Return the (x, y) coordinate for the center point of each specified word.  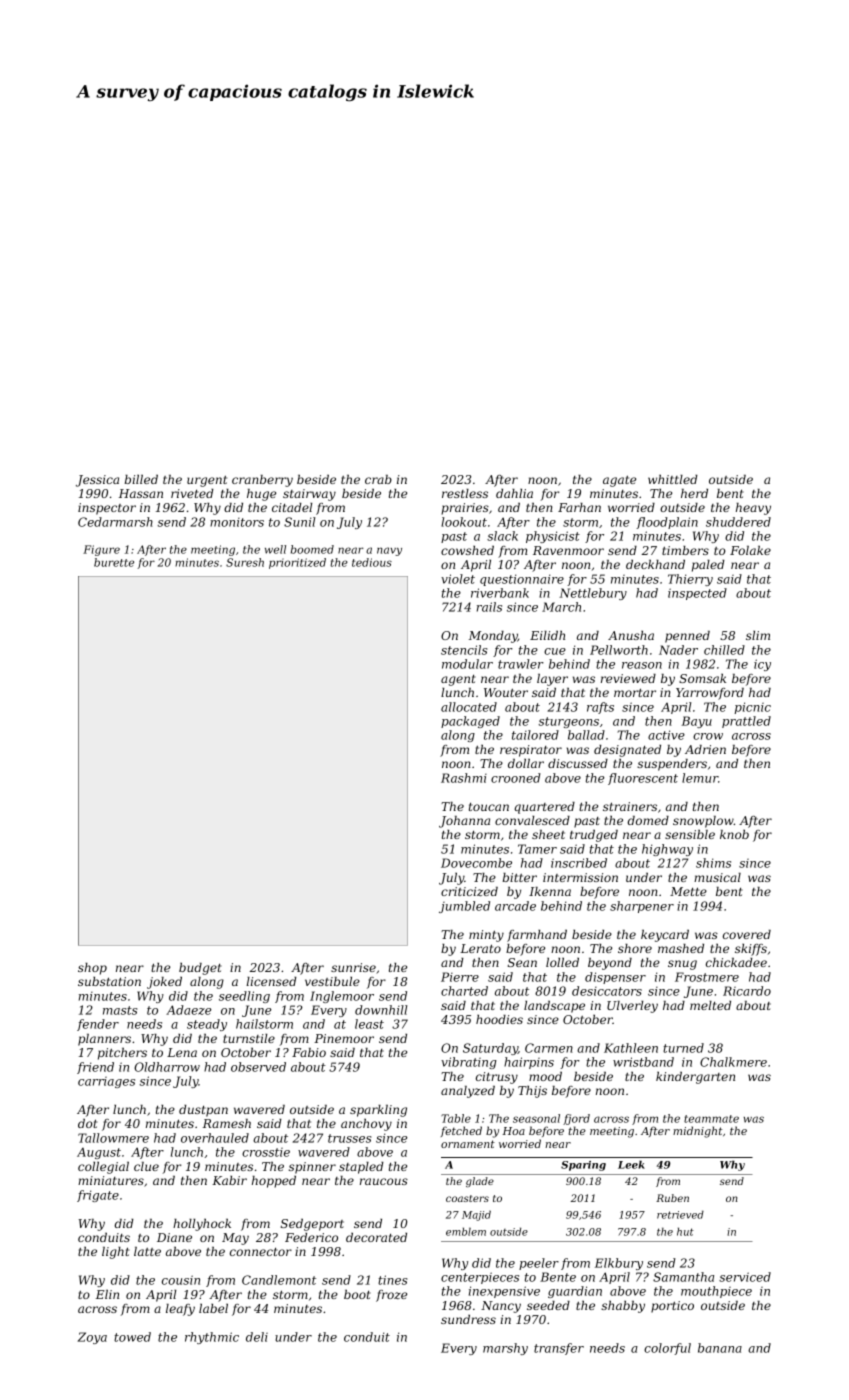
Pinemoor (344, 1038)
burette (114, 562)
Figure (101, 550)
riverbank (500, 593)
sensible (690, 834)
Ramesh (227, 1123)
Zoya (92, 1338)
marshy (505, 1349)
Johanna (464, 822)
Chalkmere (733, 1062)
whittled (673, 479)
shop (92, 969)
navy (389, 551)
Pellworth (619, 650)
